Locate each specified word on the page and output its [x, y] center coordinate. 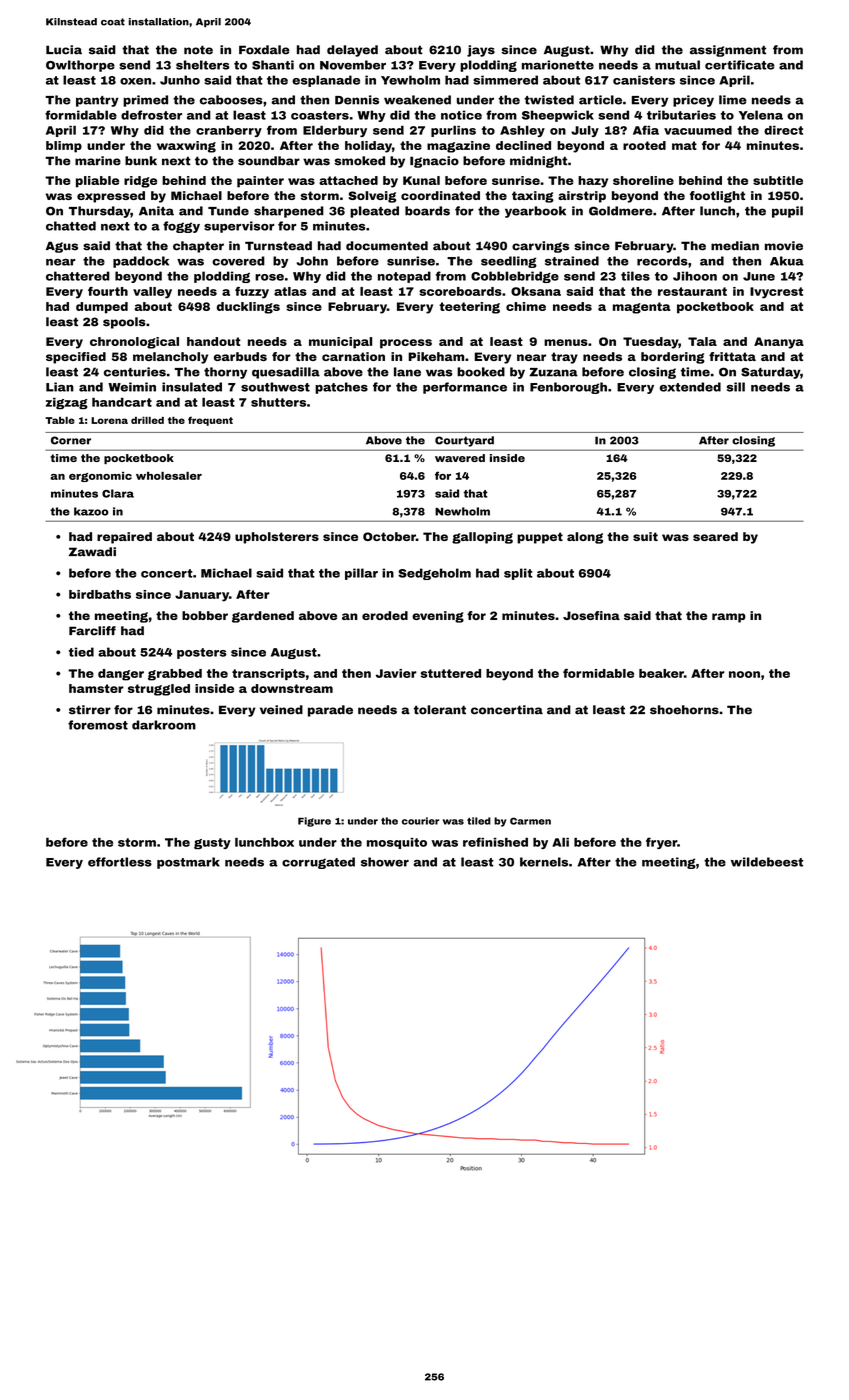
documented [387, 246]
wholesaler [169, 476]
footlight [717, 197]
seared [715, 536]
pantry [97, 101]
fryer [661, 843]
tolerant [440, 710]
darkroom [164, 725]
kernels [544, 862]
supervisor [239, 227]
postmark [188, 863]
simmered [505, 80]
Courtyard [464, 441]
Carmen [530, 821]
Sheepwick [558, 116]
